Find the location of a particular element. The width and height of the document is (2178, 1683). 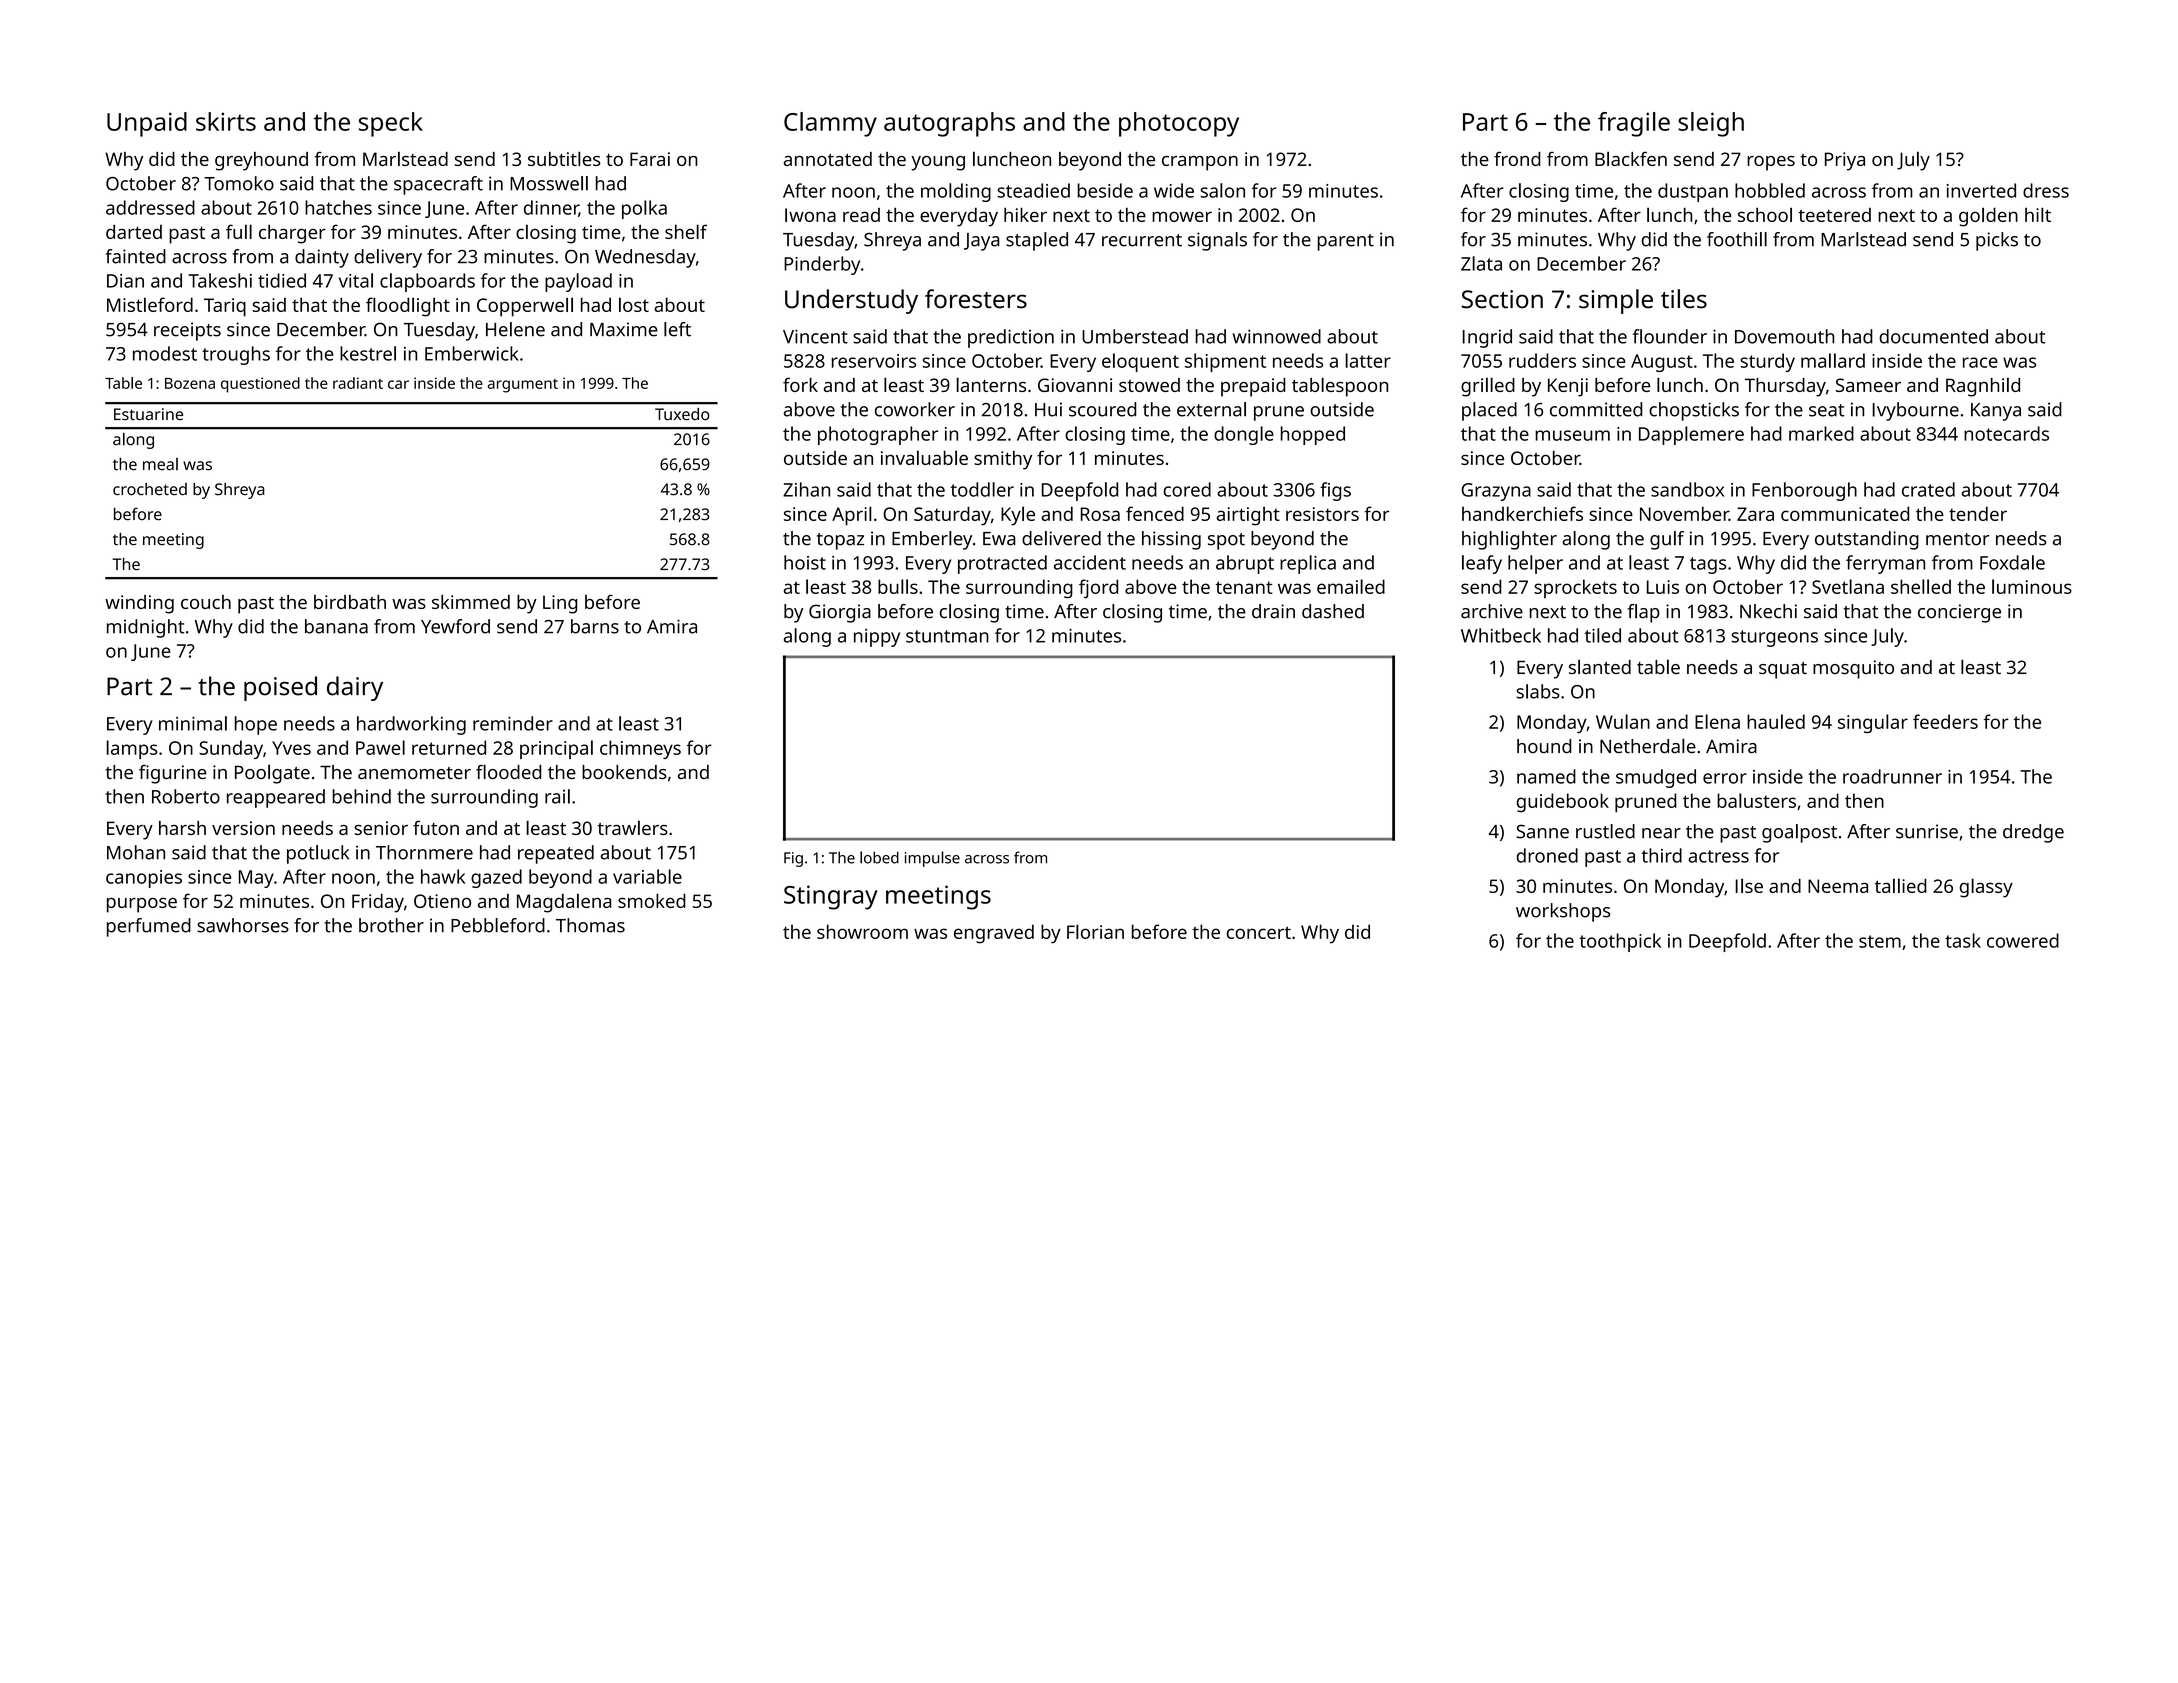

crocheted is located at coordinates (150, 489).
